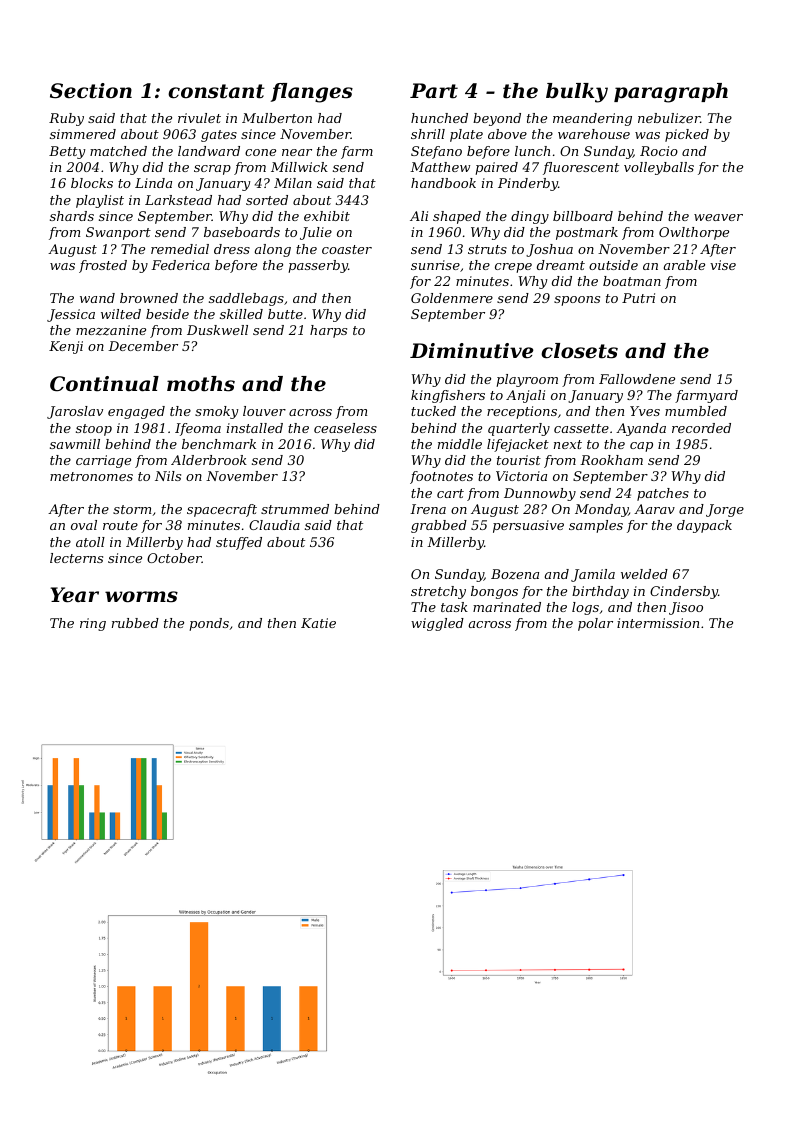 The height and width of the screenshot is (1128, 795). What do you see at coordinates (448, 396) in the screenshot?
I see `kingfishers` at bounding box center [448, 396].
